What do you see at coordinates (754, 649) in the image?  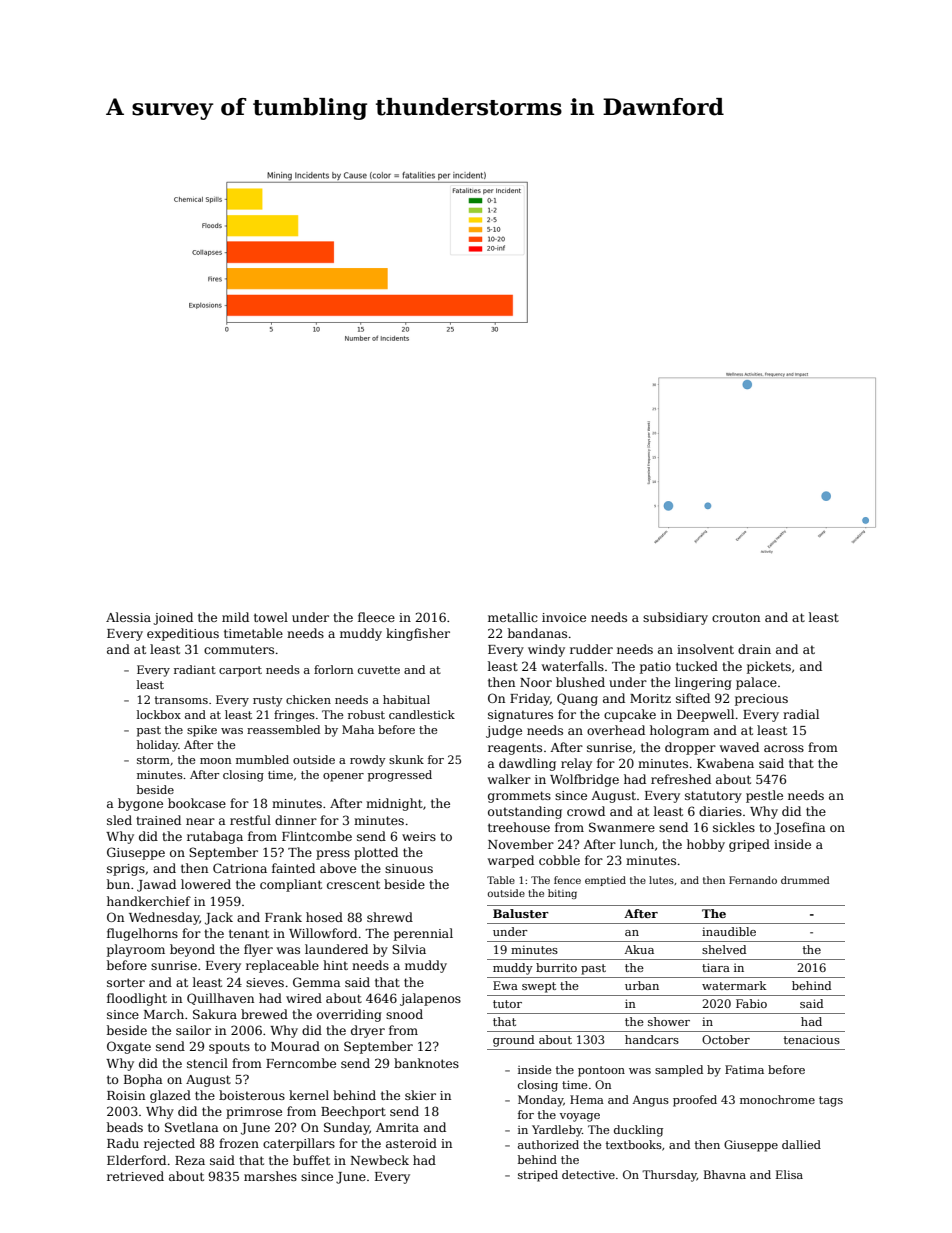 I see `drain` at bounding box center [754, 649].
